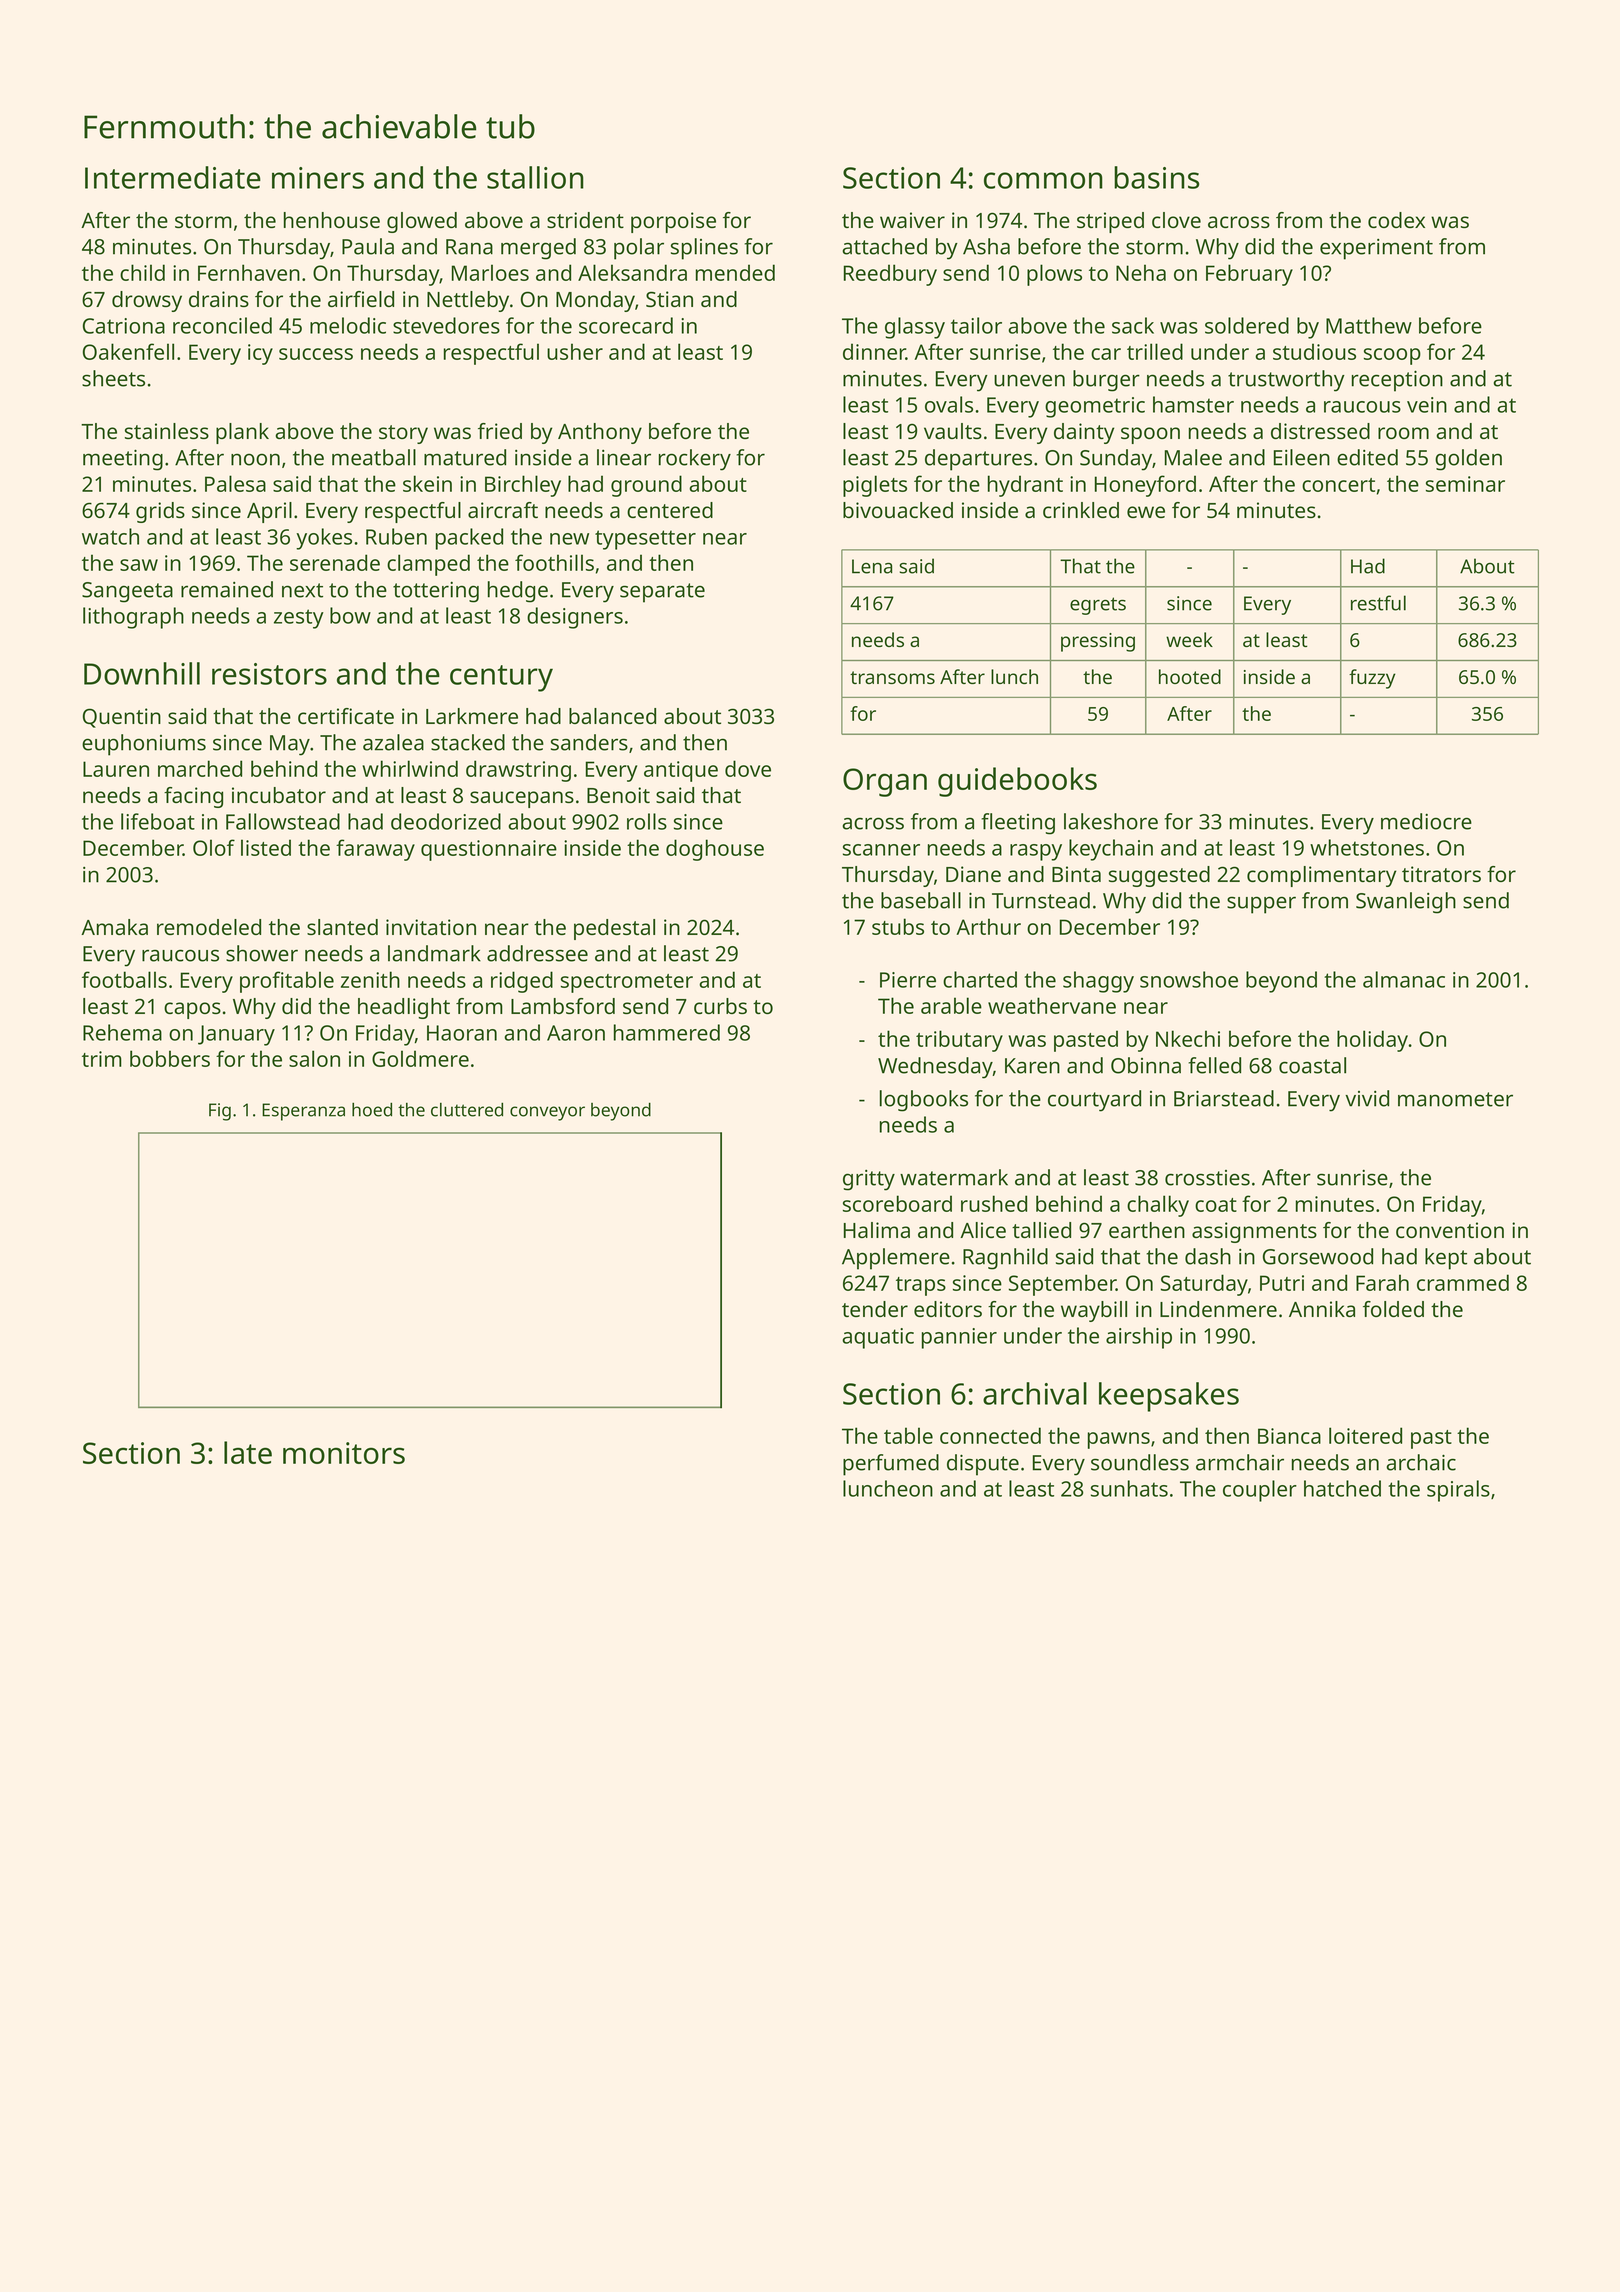 This screenshot has height=2292, width=1620. I want to click on antique, so click(681, 771).
